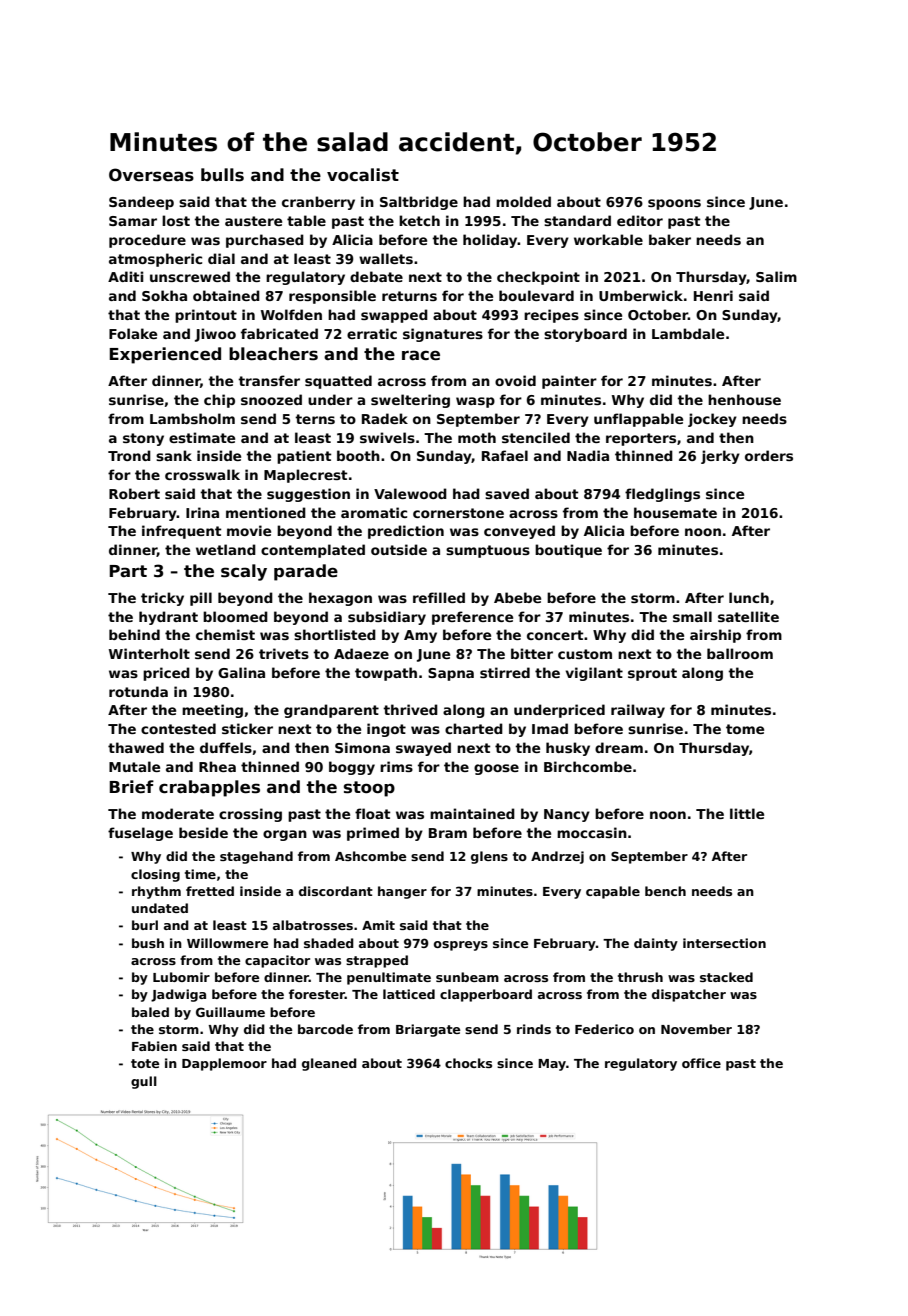 The image size is (908, 1316). I want to click on unflappable, so click(638, 420).
